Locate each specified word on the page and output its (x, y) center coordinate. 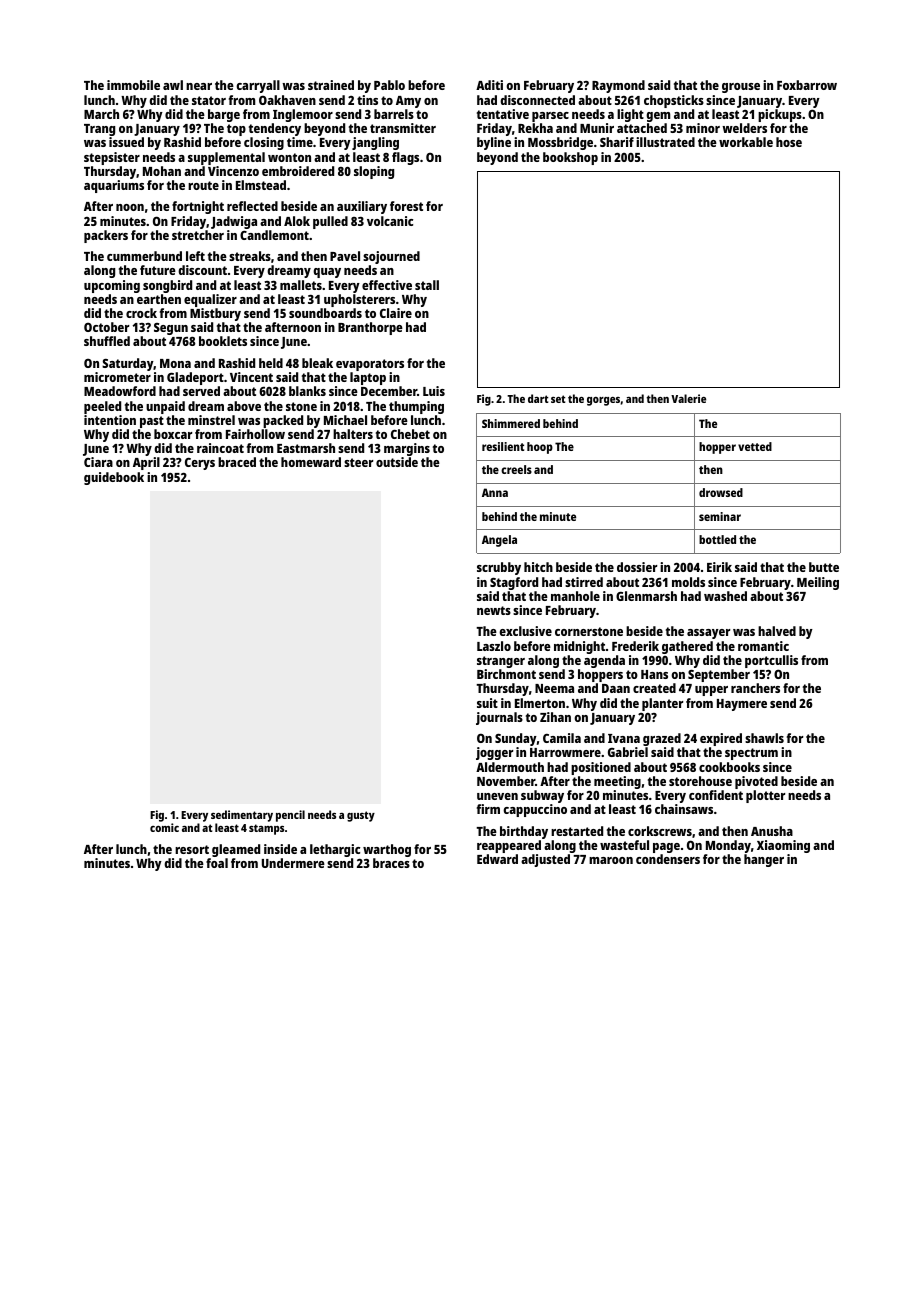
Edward (497, 859)
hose (789, 142)
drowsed (721, 492)
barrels (394, 114)
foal (217, 863)
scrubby (499, 568)
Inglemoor (303, 115)
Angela (499, 541)
